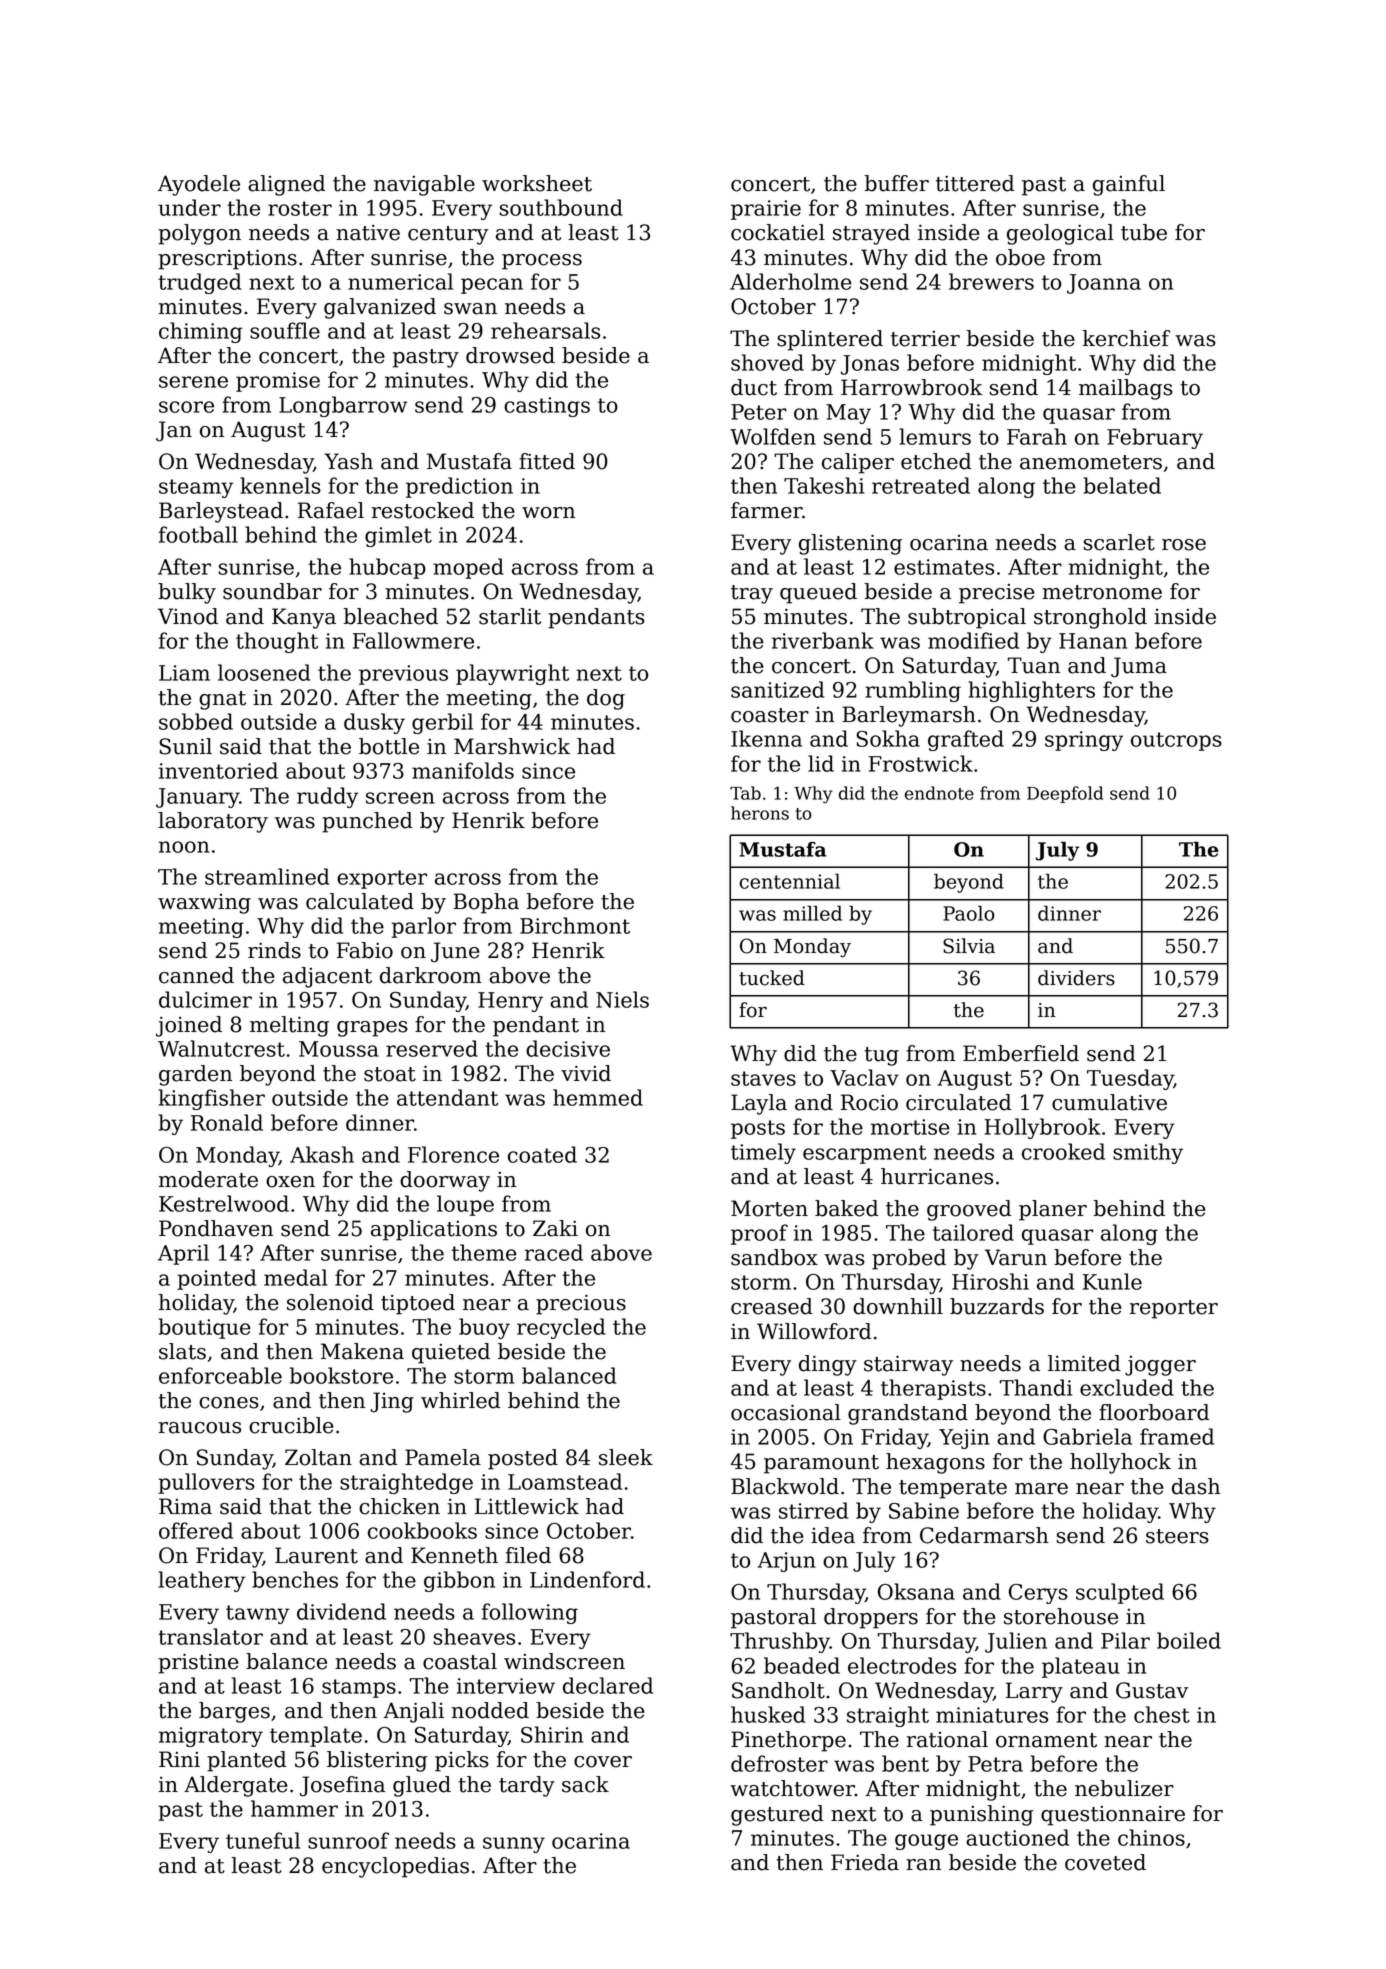 This image has width=1386, height=1969. Describe the element at coordinates (422, 1786) in the image. I see `glued` at that location.
